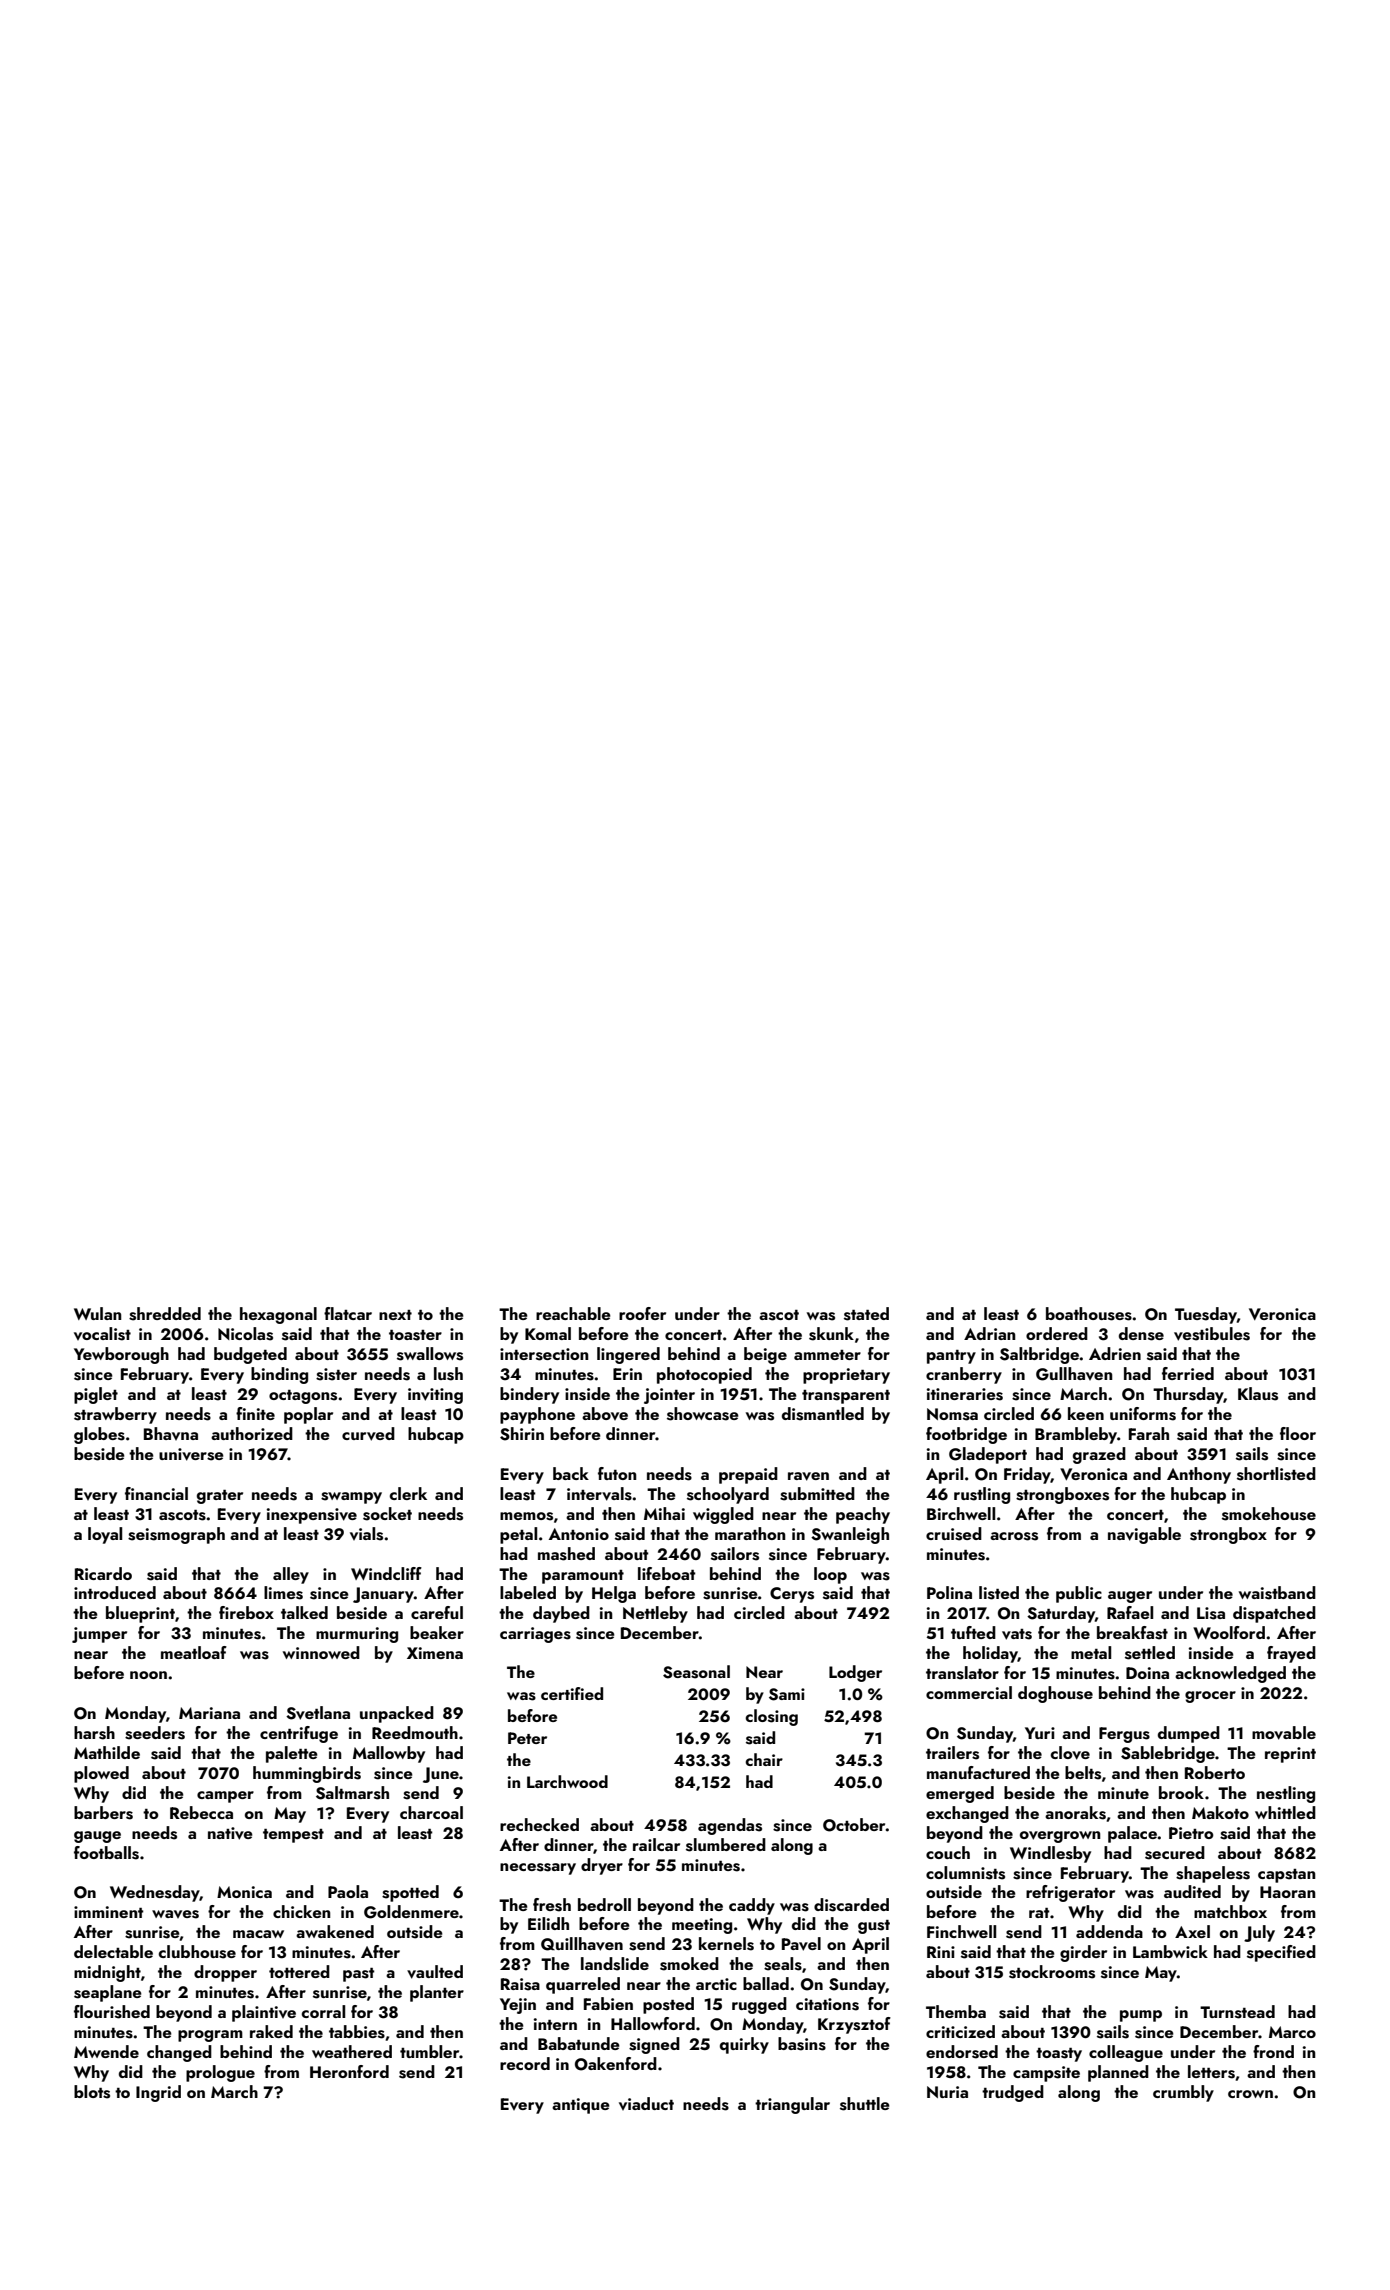 The height and width of the screenshot is (2290, 1390). What do you see at coordinates (605, 1413) in the screenshot?
I see `above` at bounding box center [605, 1413].
